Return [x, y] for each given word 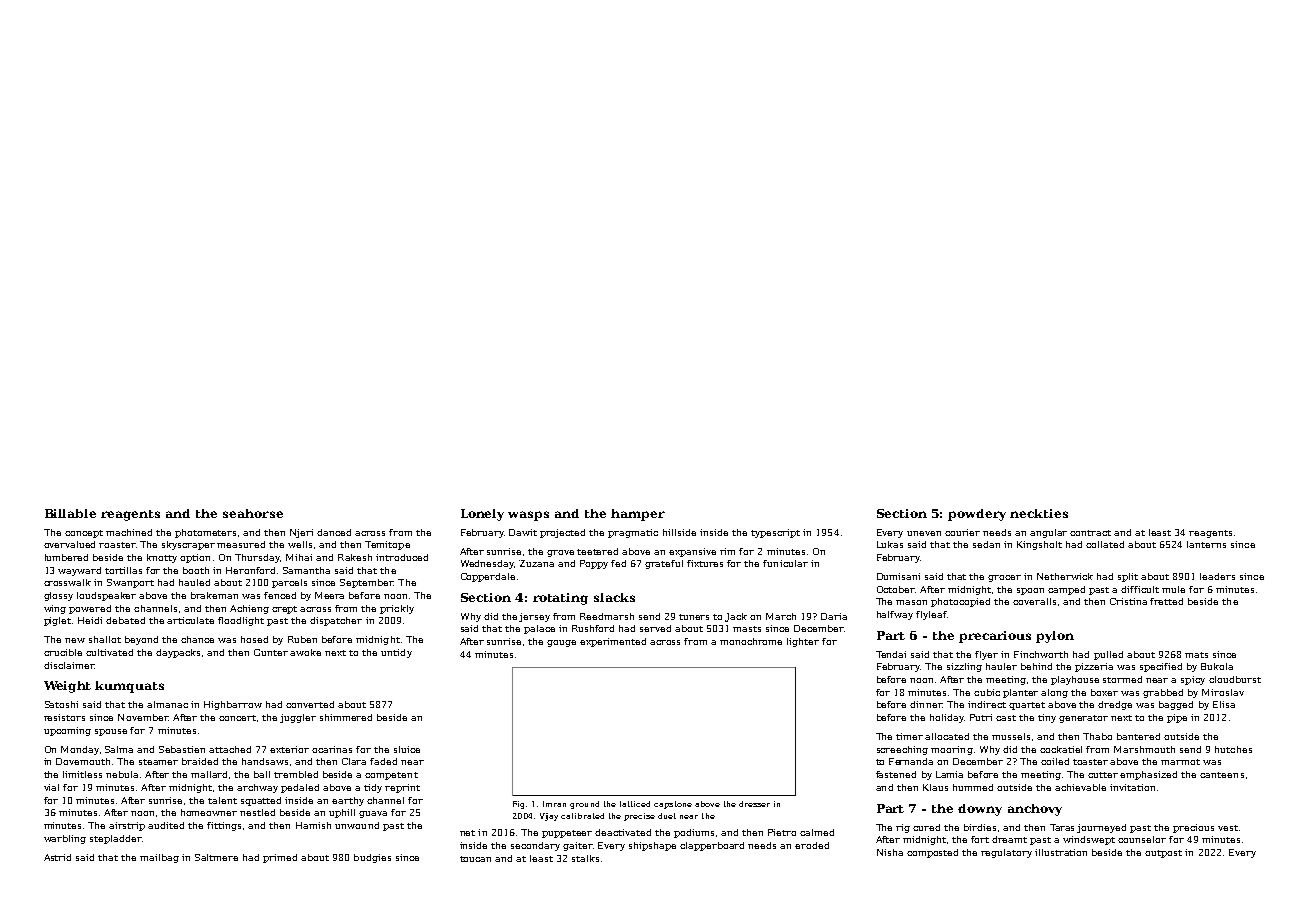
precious [1193, 828]
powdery [977, 515]
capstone [673, 805]
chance [197, 639]
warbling [65, 839]
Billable [70, 513]
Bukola [1217, 666]
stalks [585, 858]
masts [747, 629]
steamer [158, 762]
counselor [1142, 839]
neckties [1039, 513]
